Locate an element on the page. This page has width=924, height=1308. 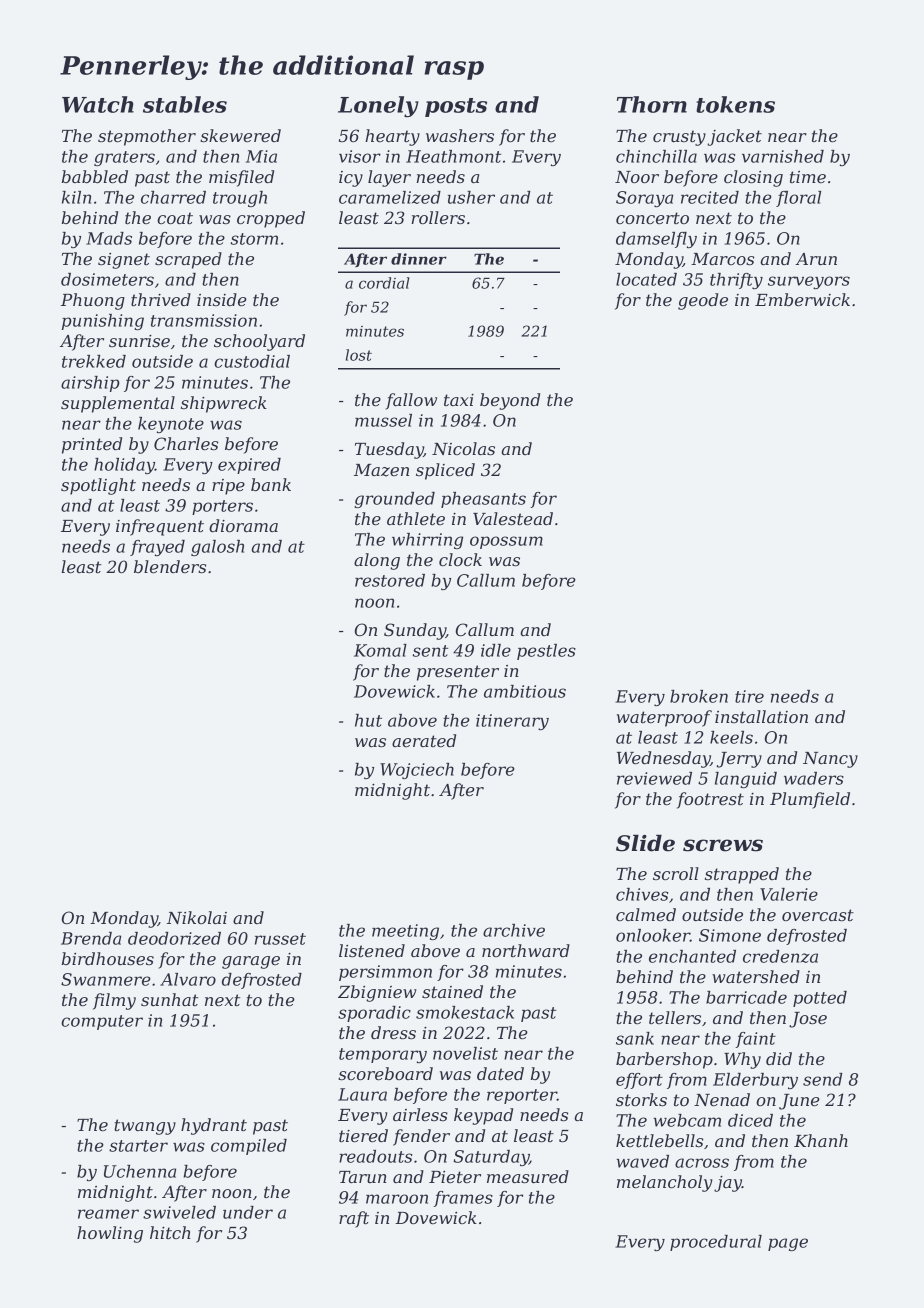
Watch is located at coordinates (98, 104).
